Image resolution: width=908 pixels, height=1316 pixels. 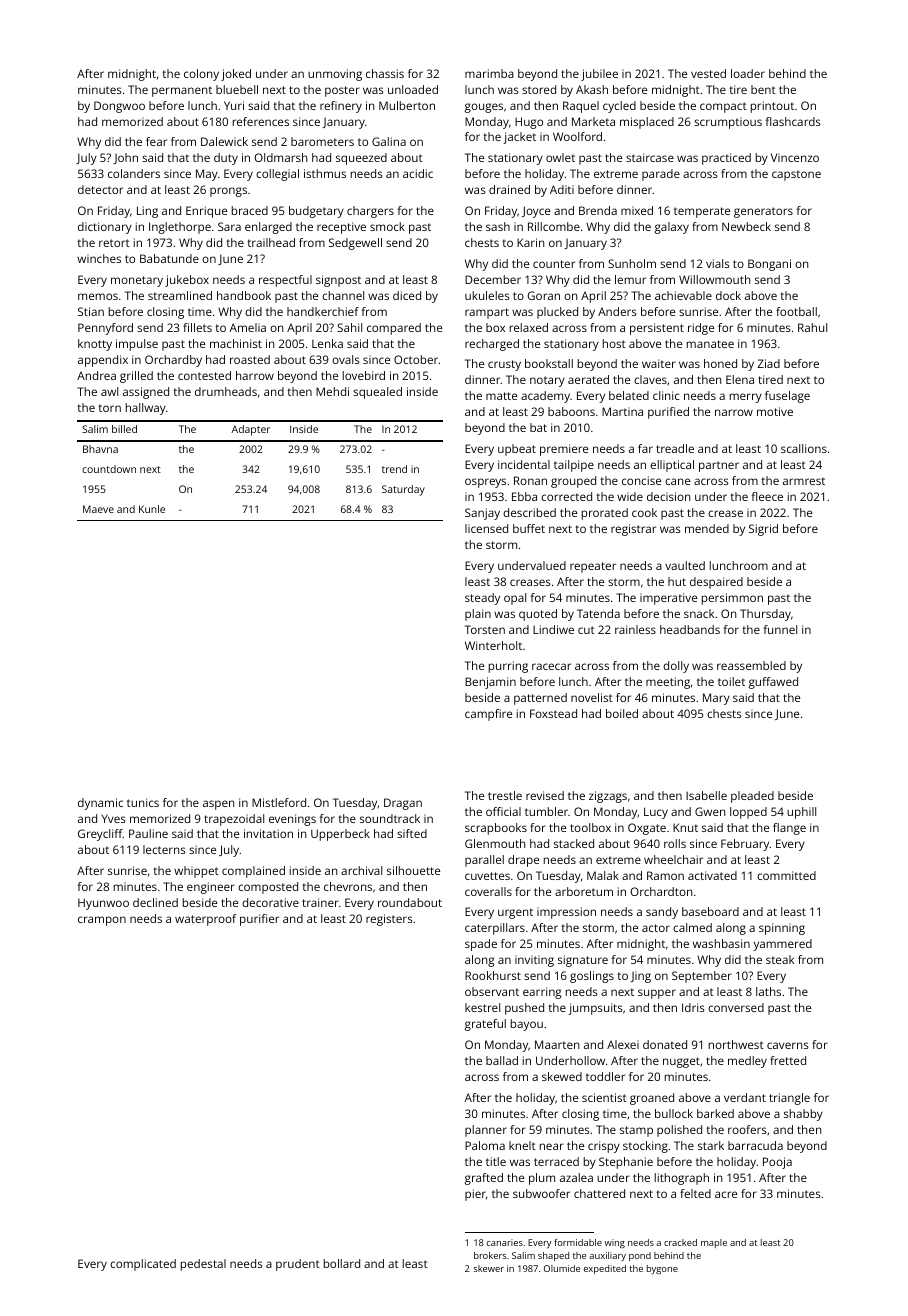 What do you see at coordinates (279, 802) in the document?
I see `Mistleford` at bounding box center [279, 802].
